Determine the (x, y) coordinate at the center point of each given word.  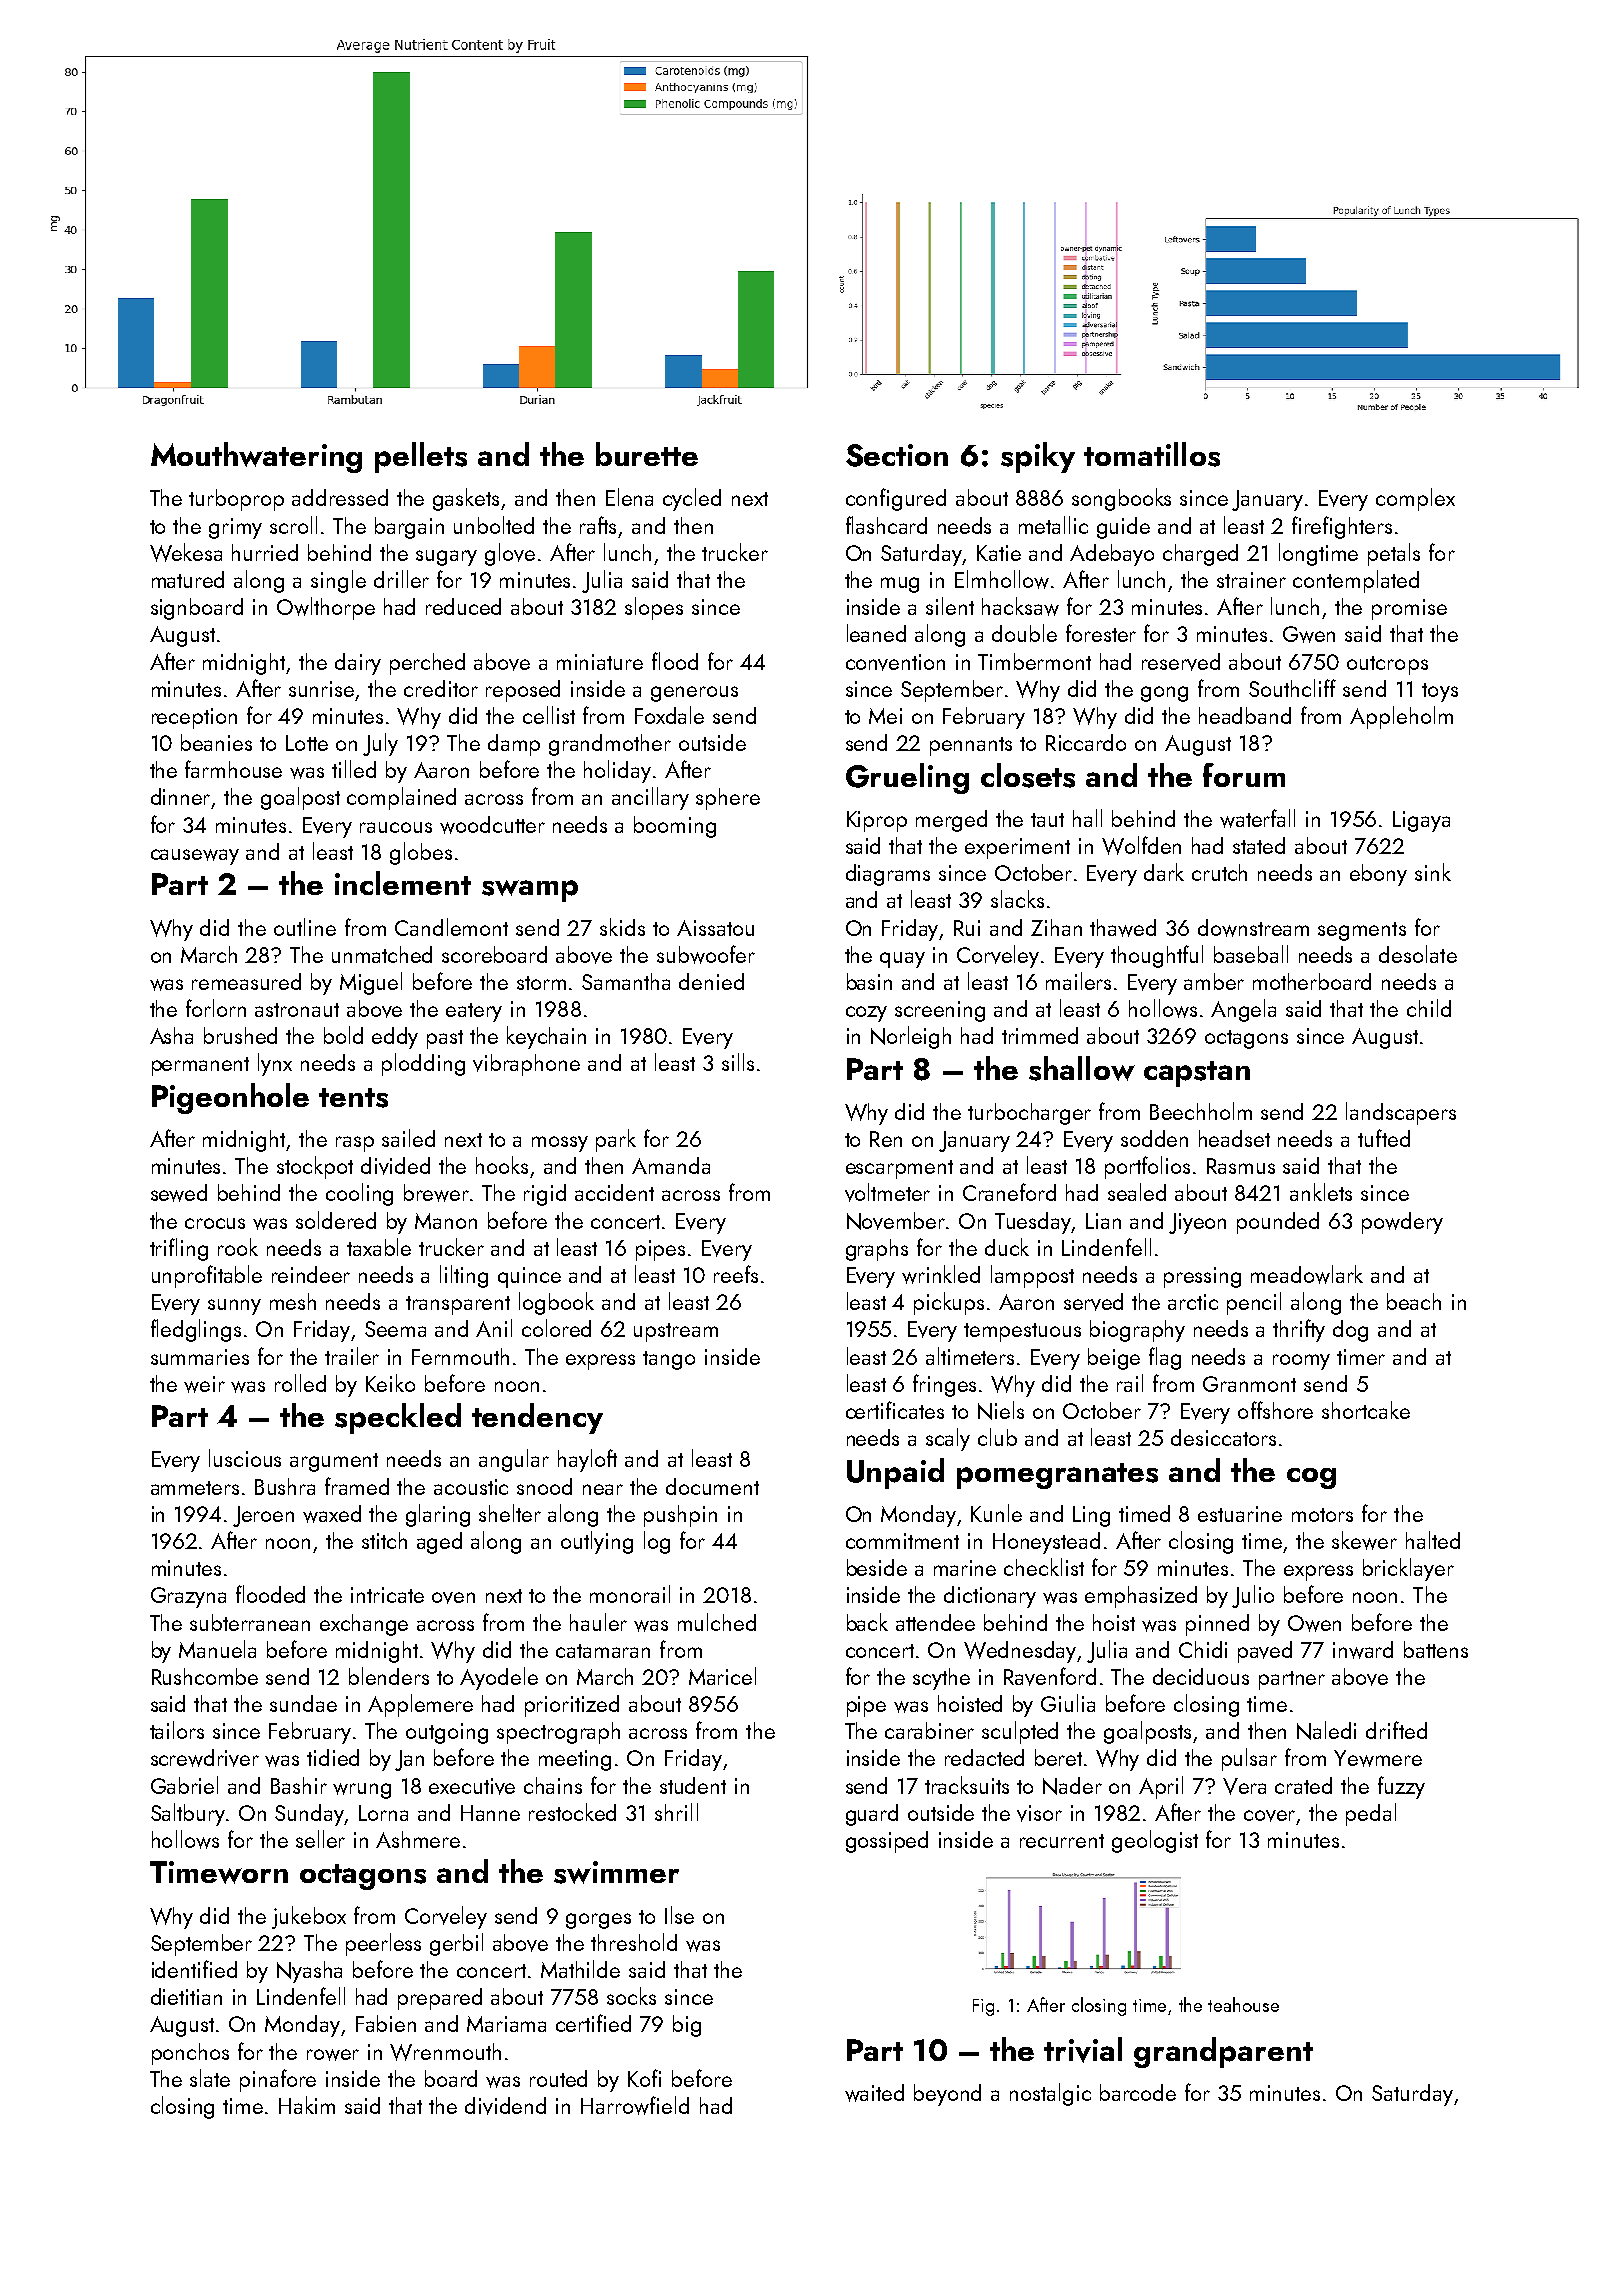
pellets (421, 457)
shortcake (1366, 1410)
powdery (1402, 1223)
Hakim (307, 2105)
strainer (1251, 580)
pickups (949, 1303)
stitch (384, 1540)
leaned (876, 633)
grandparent (1223, 2052)
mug (900, 585)
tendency (537, 1418)
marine (965, 1568)
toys (1440, 692)
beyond (947, 2095)
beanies (216, 742)
